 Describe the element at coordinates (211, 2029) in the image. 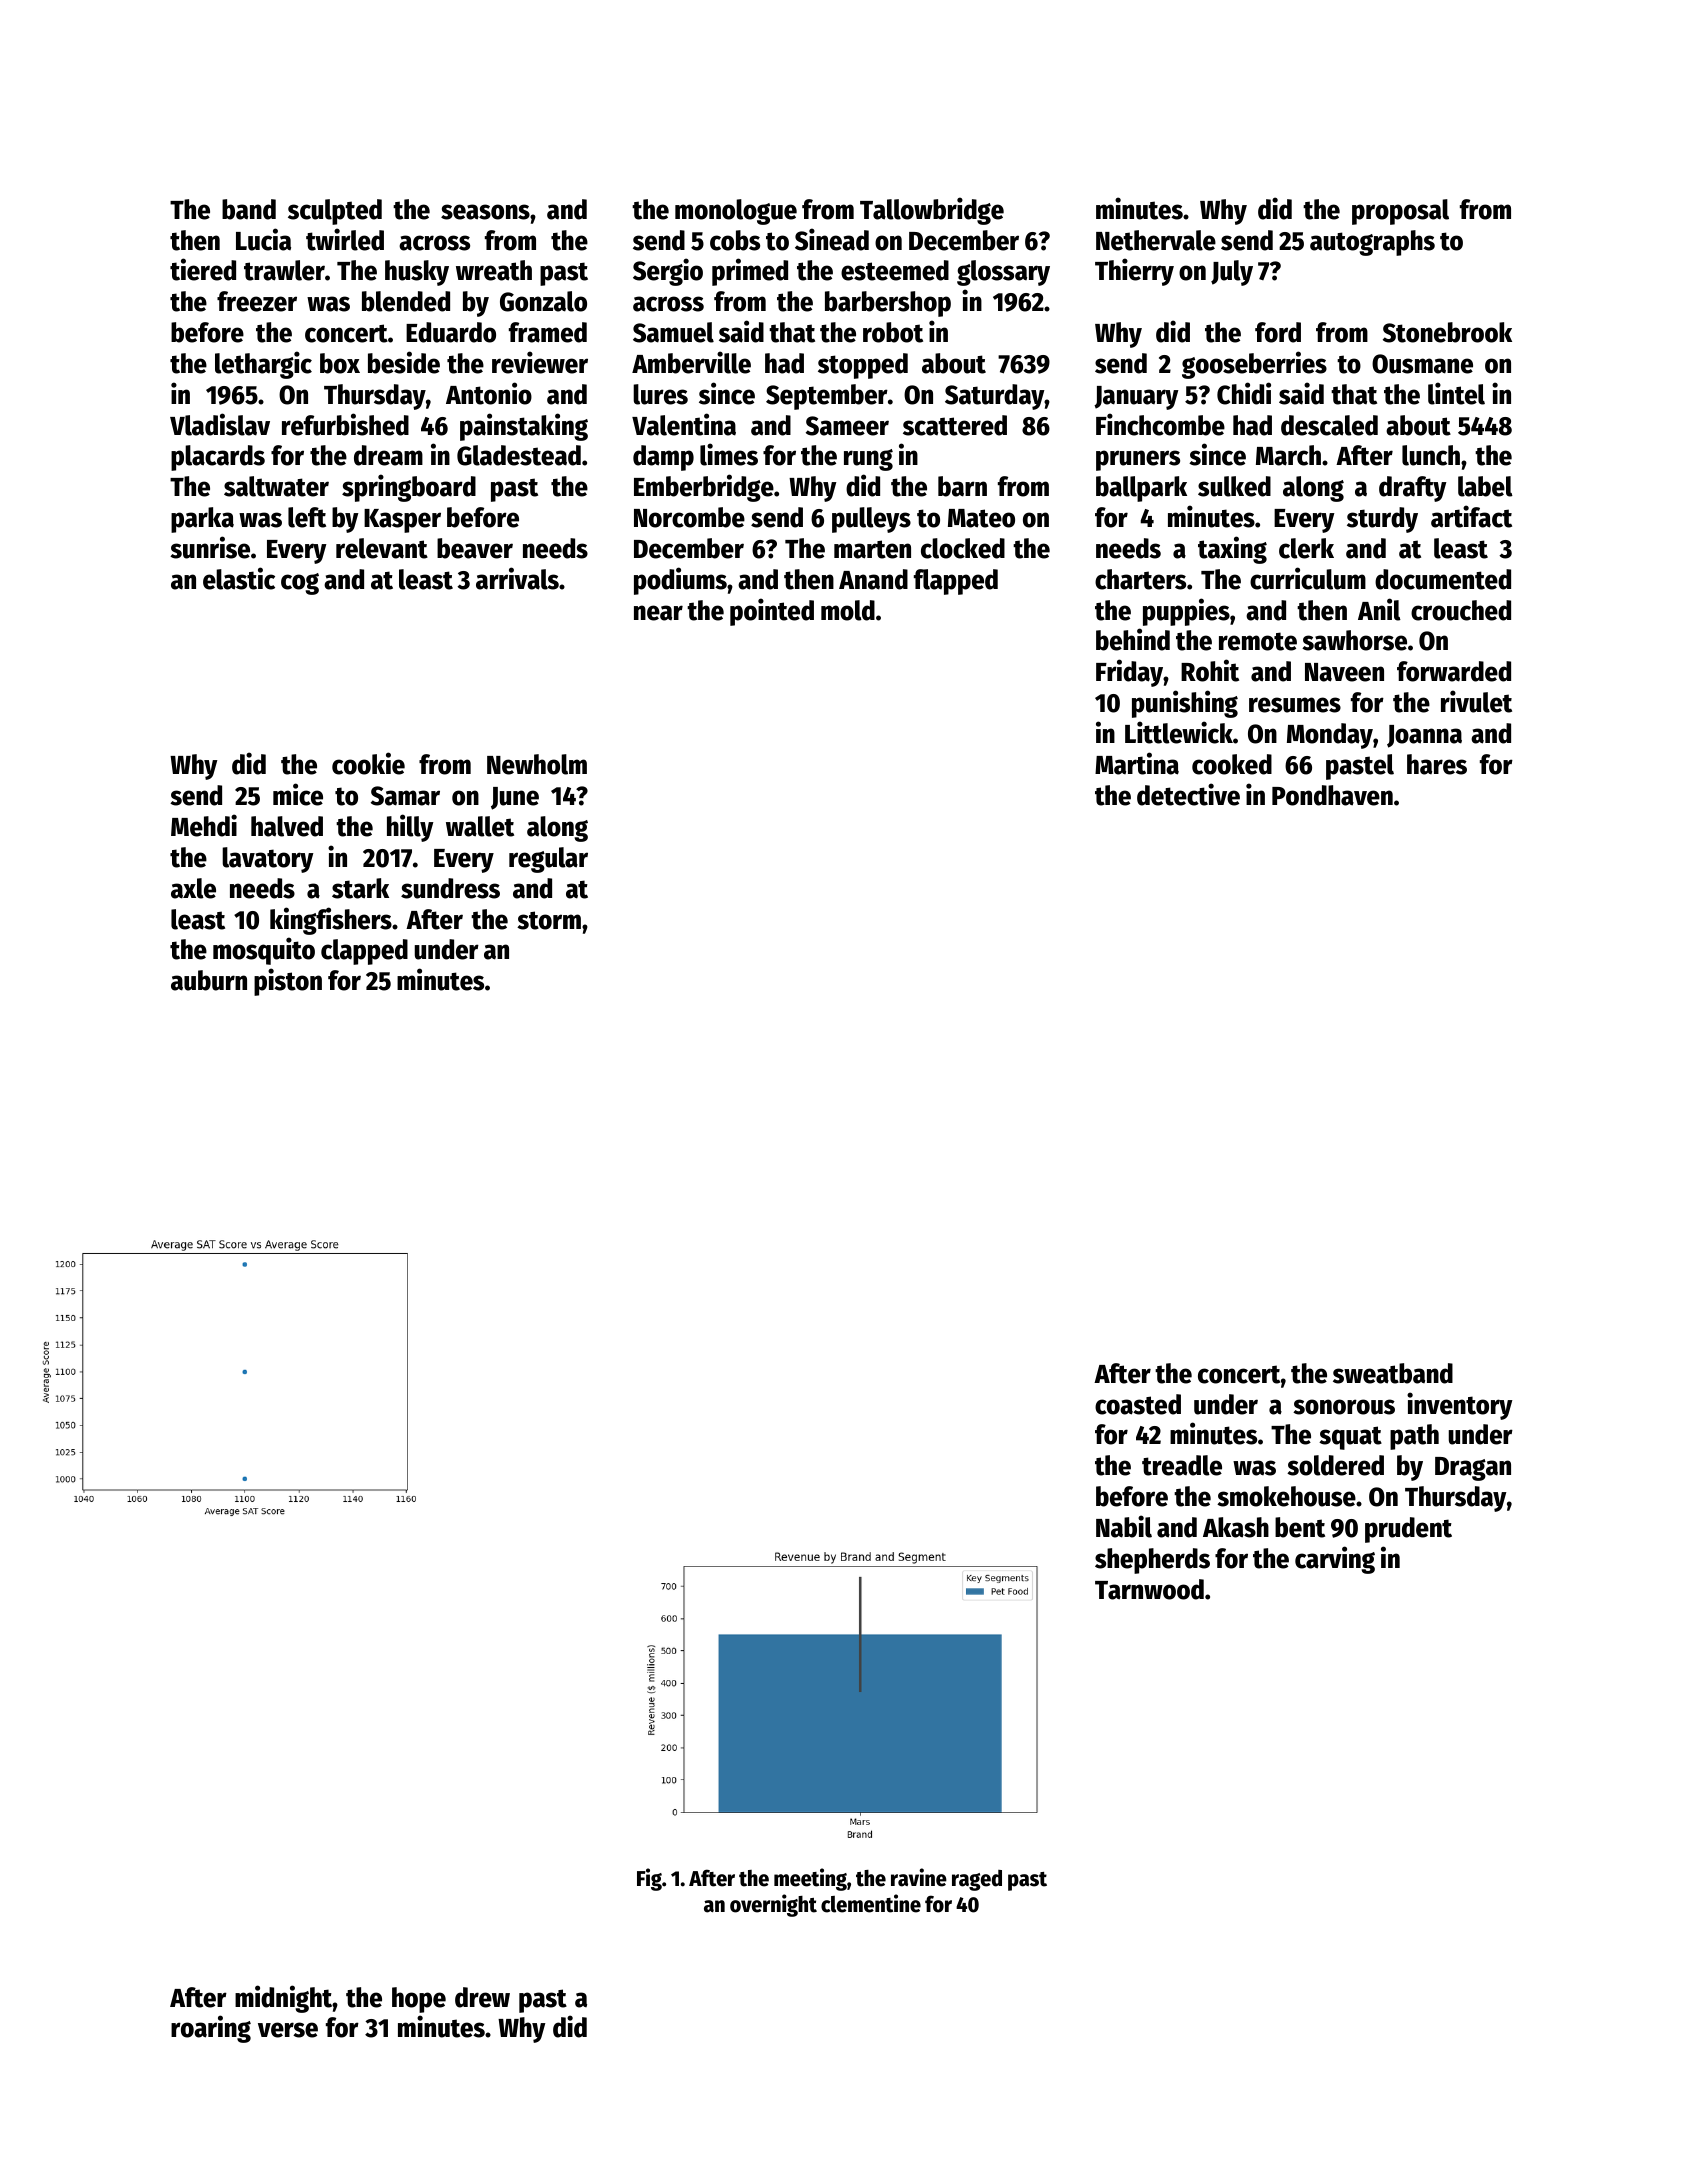

I see `roaring` at that location.
